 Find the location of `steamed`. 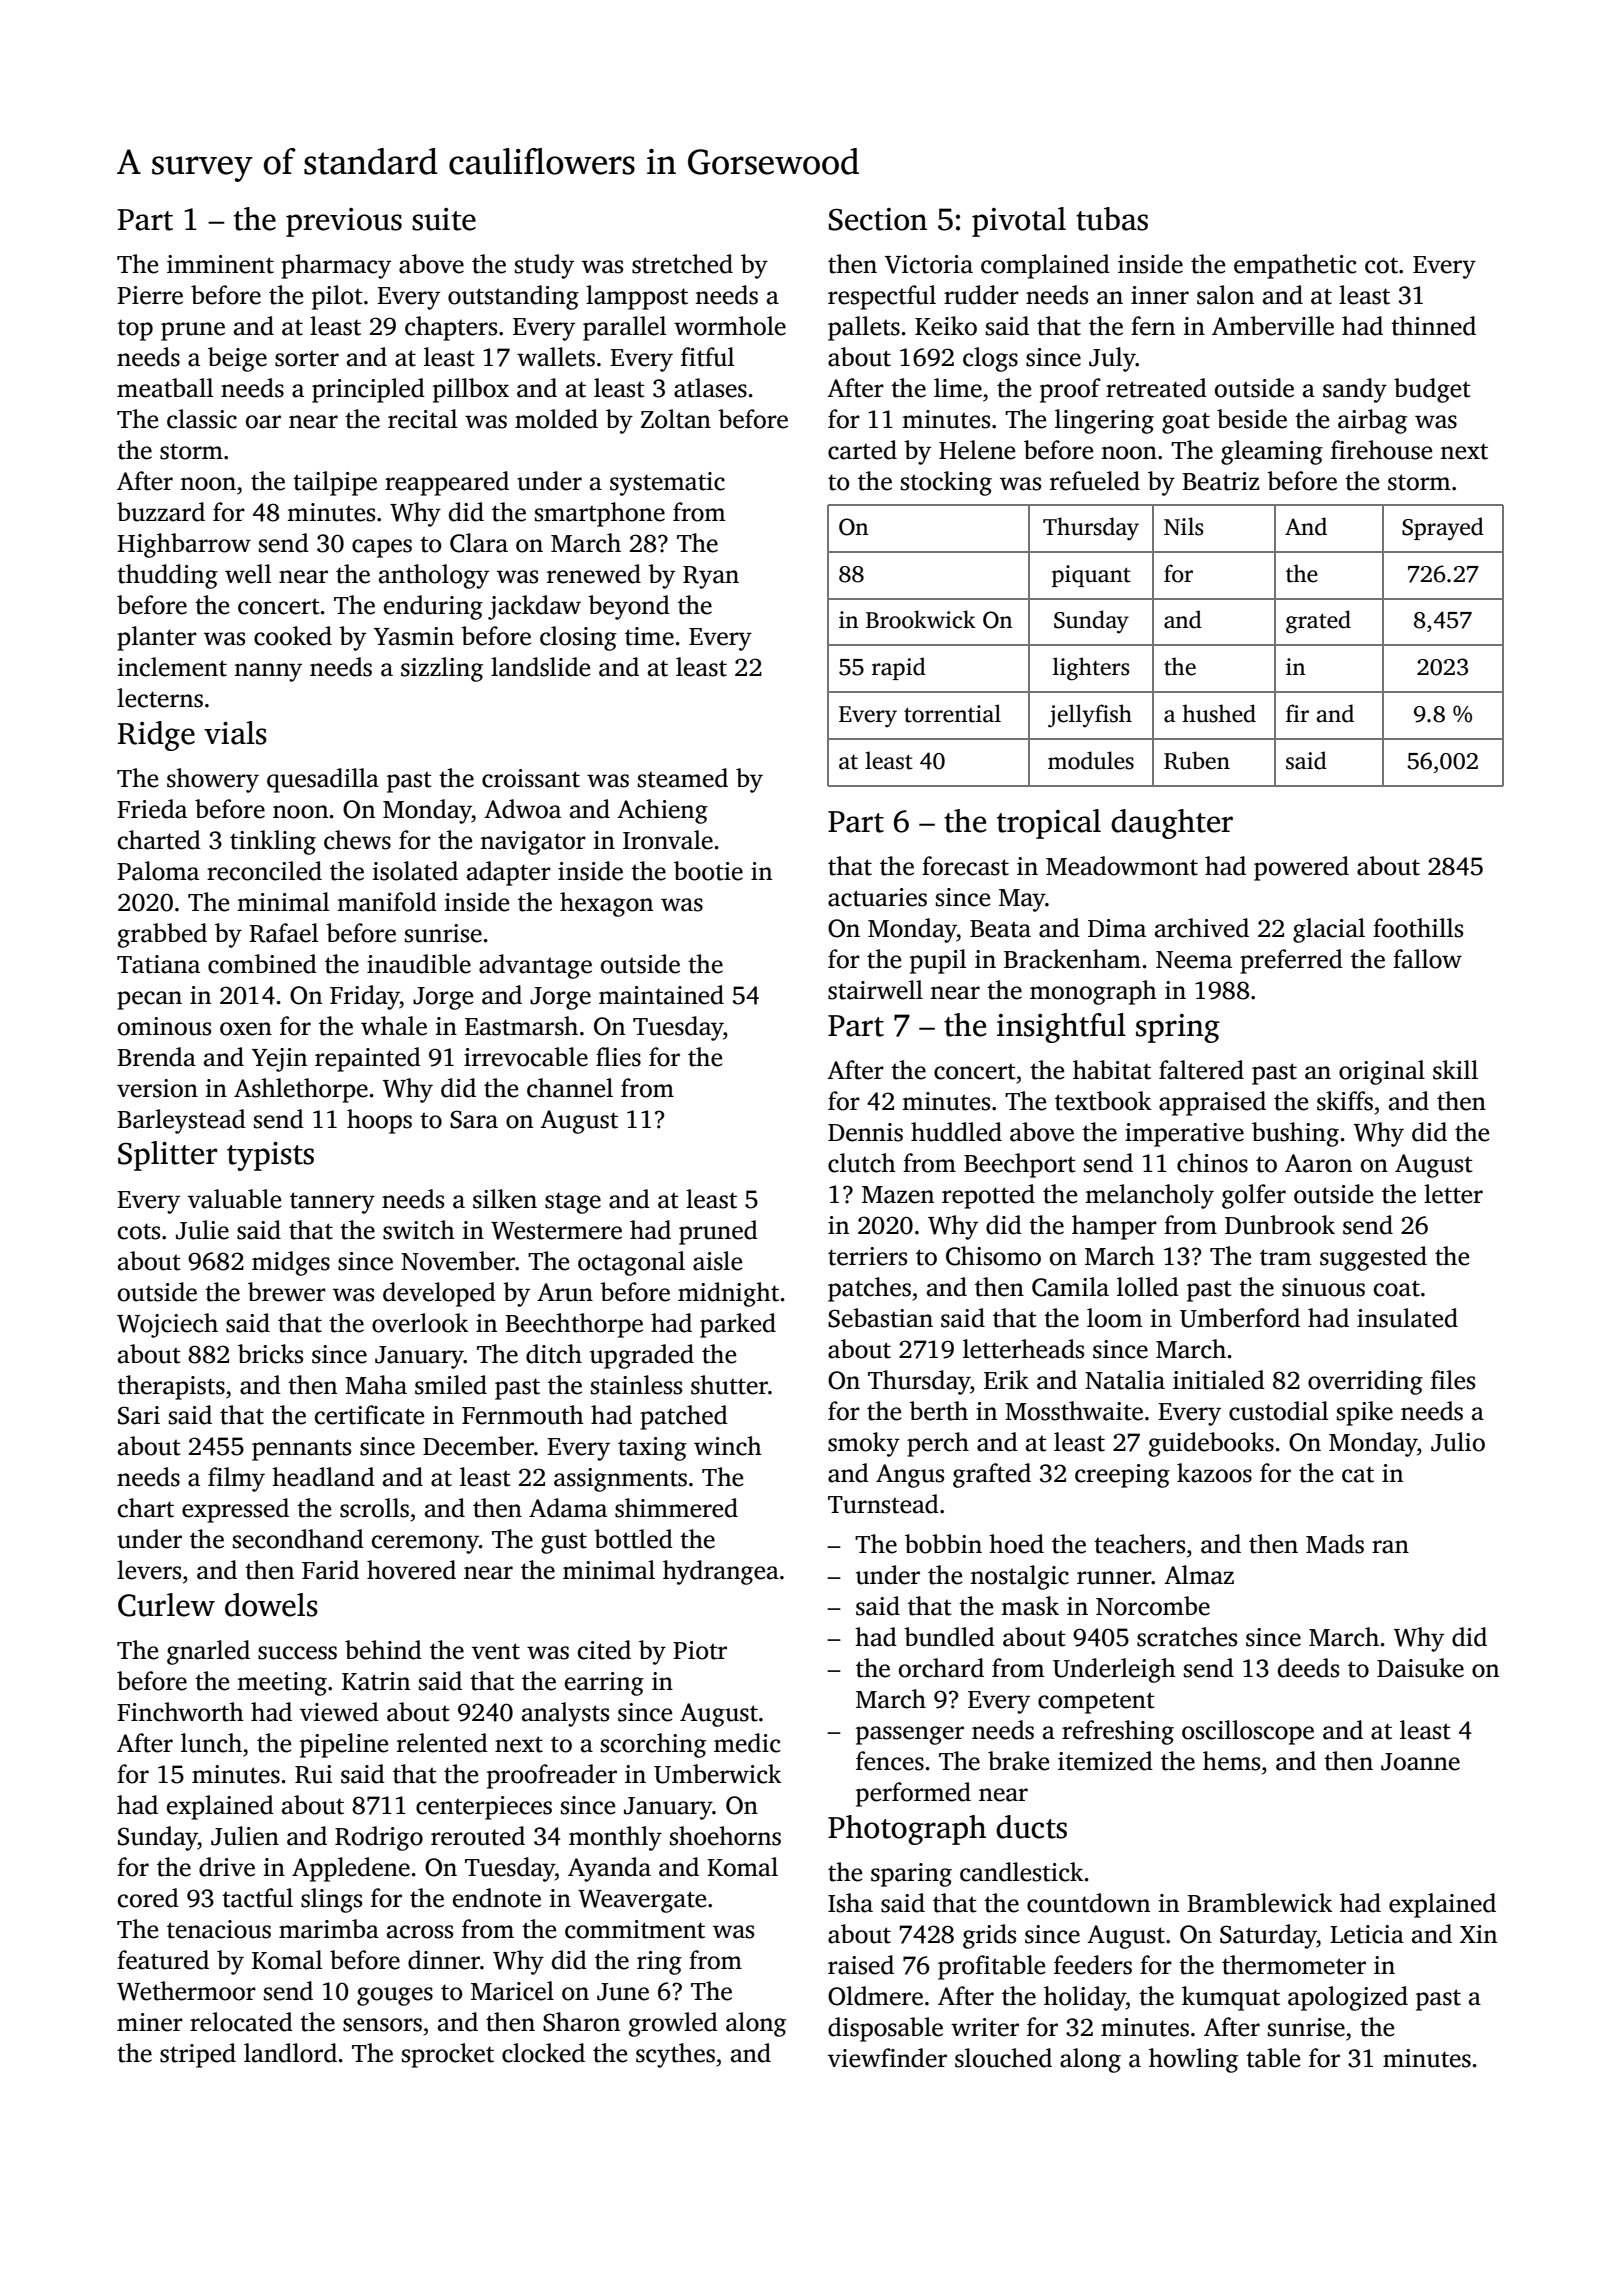

steamed is located at coordinates (683, 778).
